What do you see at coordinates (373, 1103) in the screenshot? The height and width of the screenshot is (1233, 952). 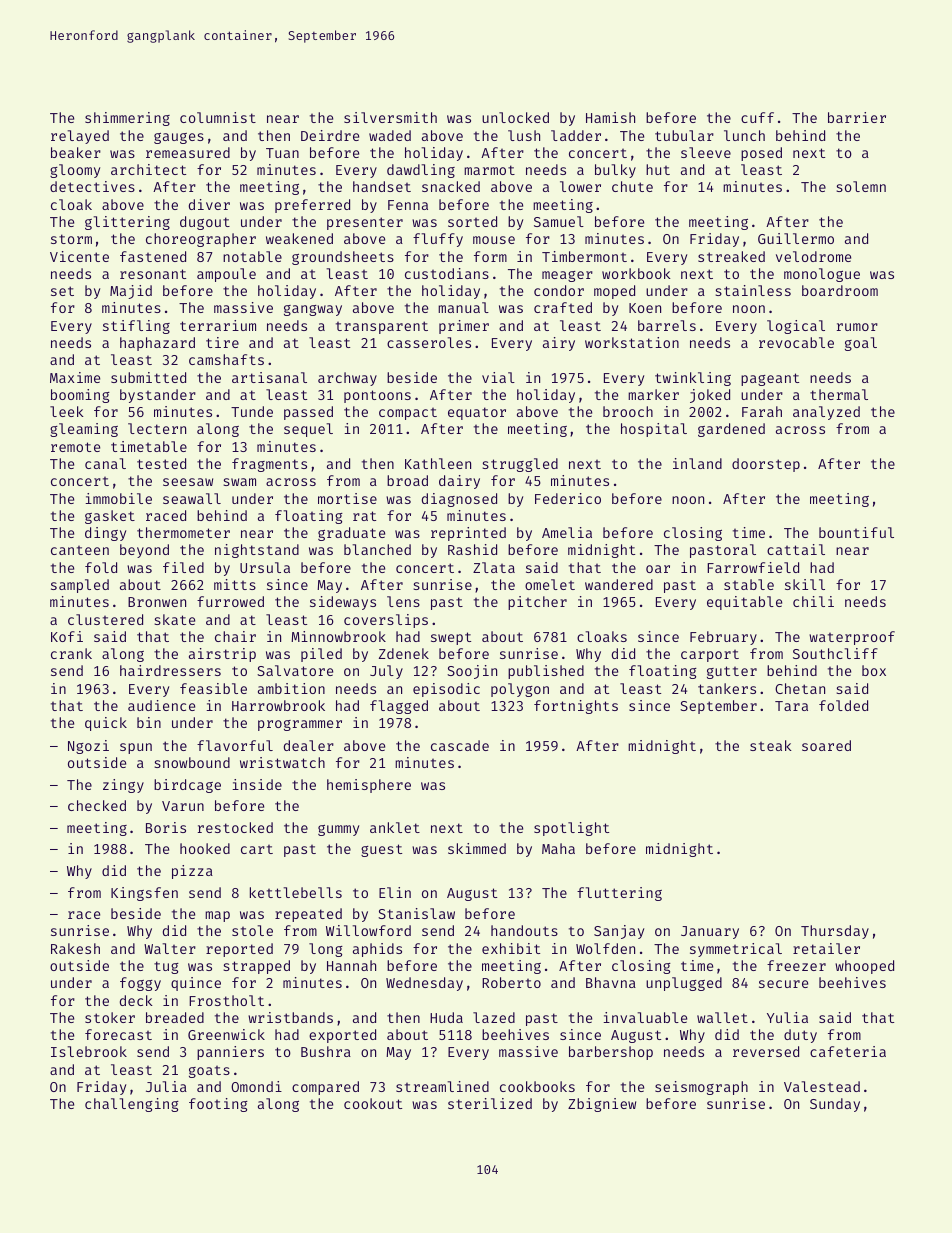 I see `cookout` at bounding box center [373, 1103].
